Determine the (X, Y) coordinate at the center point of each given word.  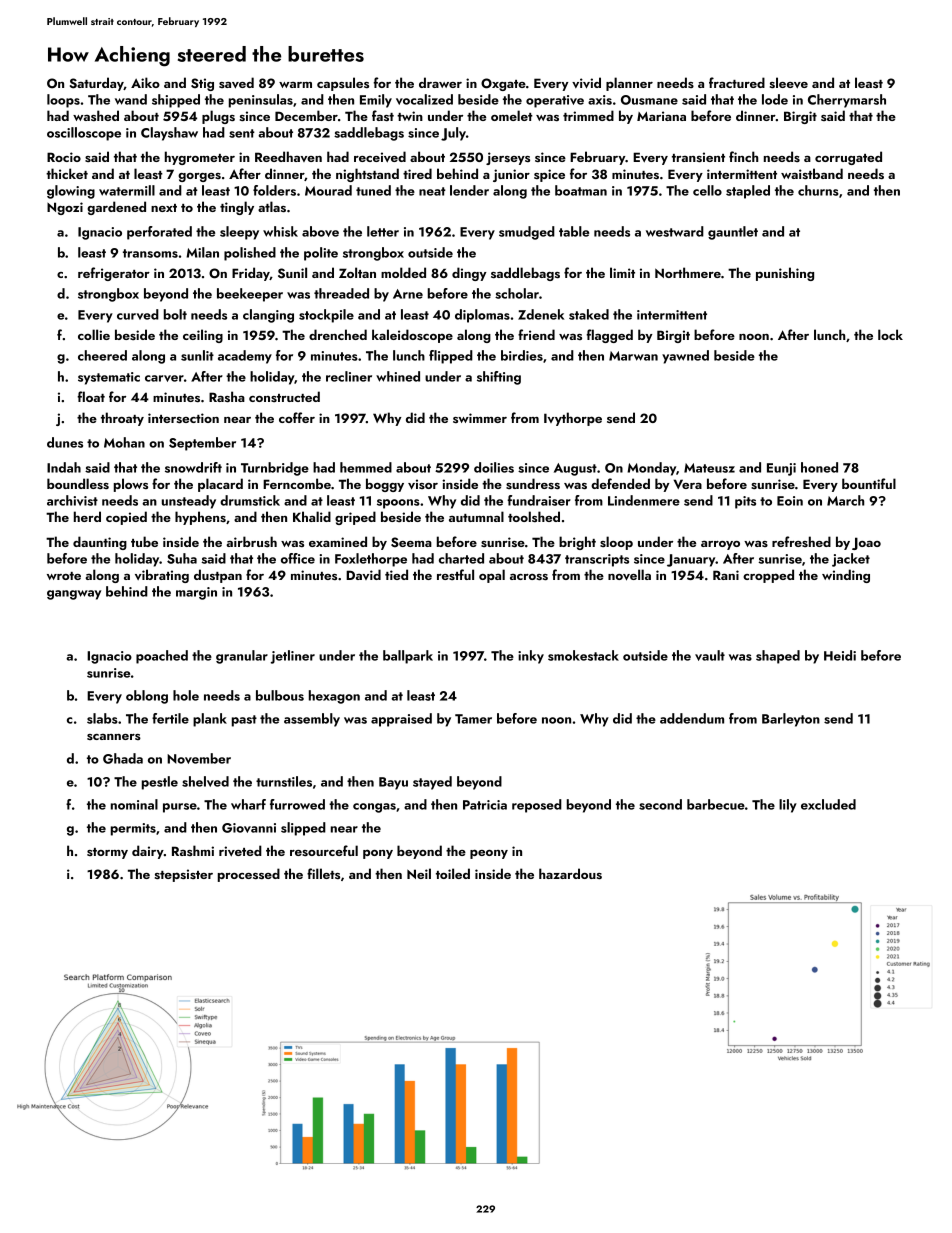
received (380, 156)
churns (818, 190)
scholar (517, 293)
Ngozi (65, 208)
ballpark (408, 657)
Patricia (485, 805)
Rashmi (193, 850)
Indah (64, 467)
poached (162, 657)
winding (846, 576)
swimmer (480, 418)
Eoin (790, 501)
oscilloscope (84, 134)
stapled (748, 192)
